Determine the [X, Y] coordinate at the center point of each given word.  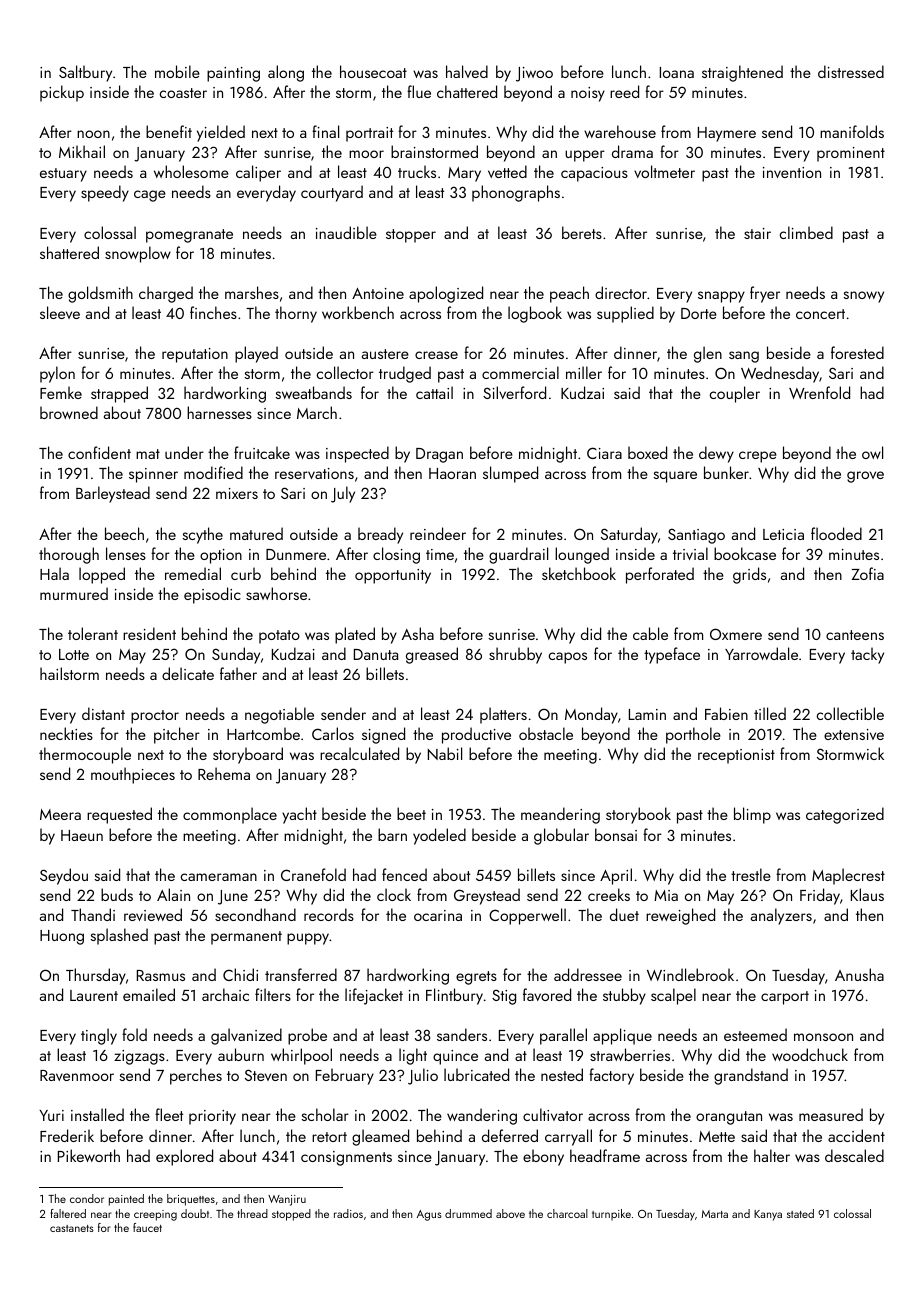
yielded [221, 133]
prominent [851, 154]
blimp [752, 815]
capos [568, 658]
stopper [411, 236]
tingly [99, 1036]
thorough [69, 555]
